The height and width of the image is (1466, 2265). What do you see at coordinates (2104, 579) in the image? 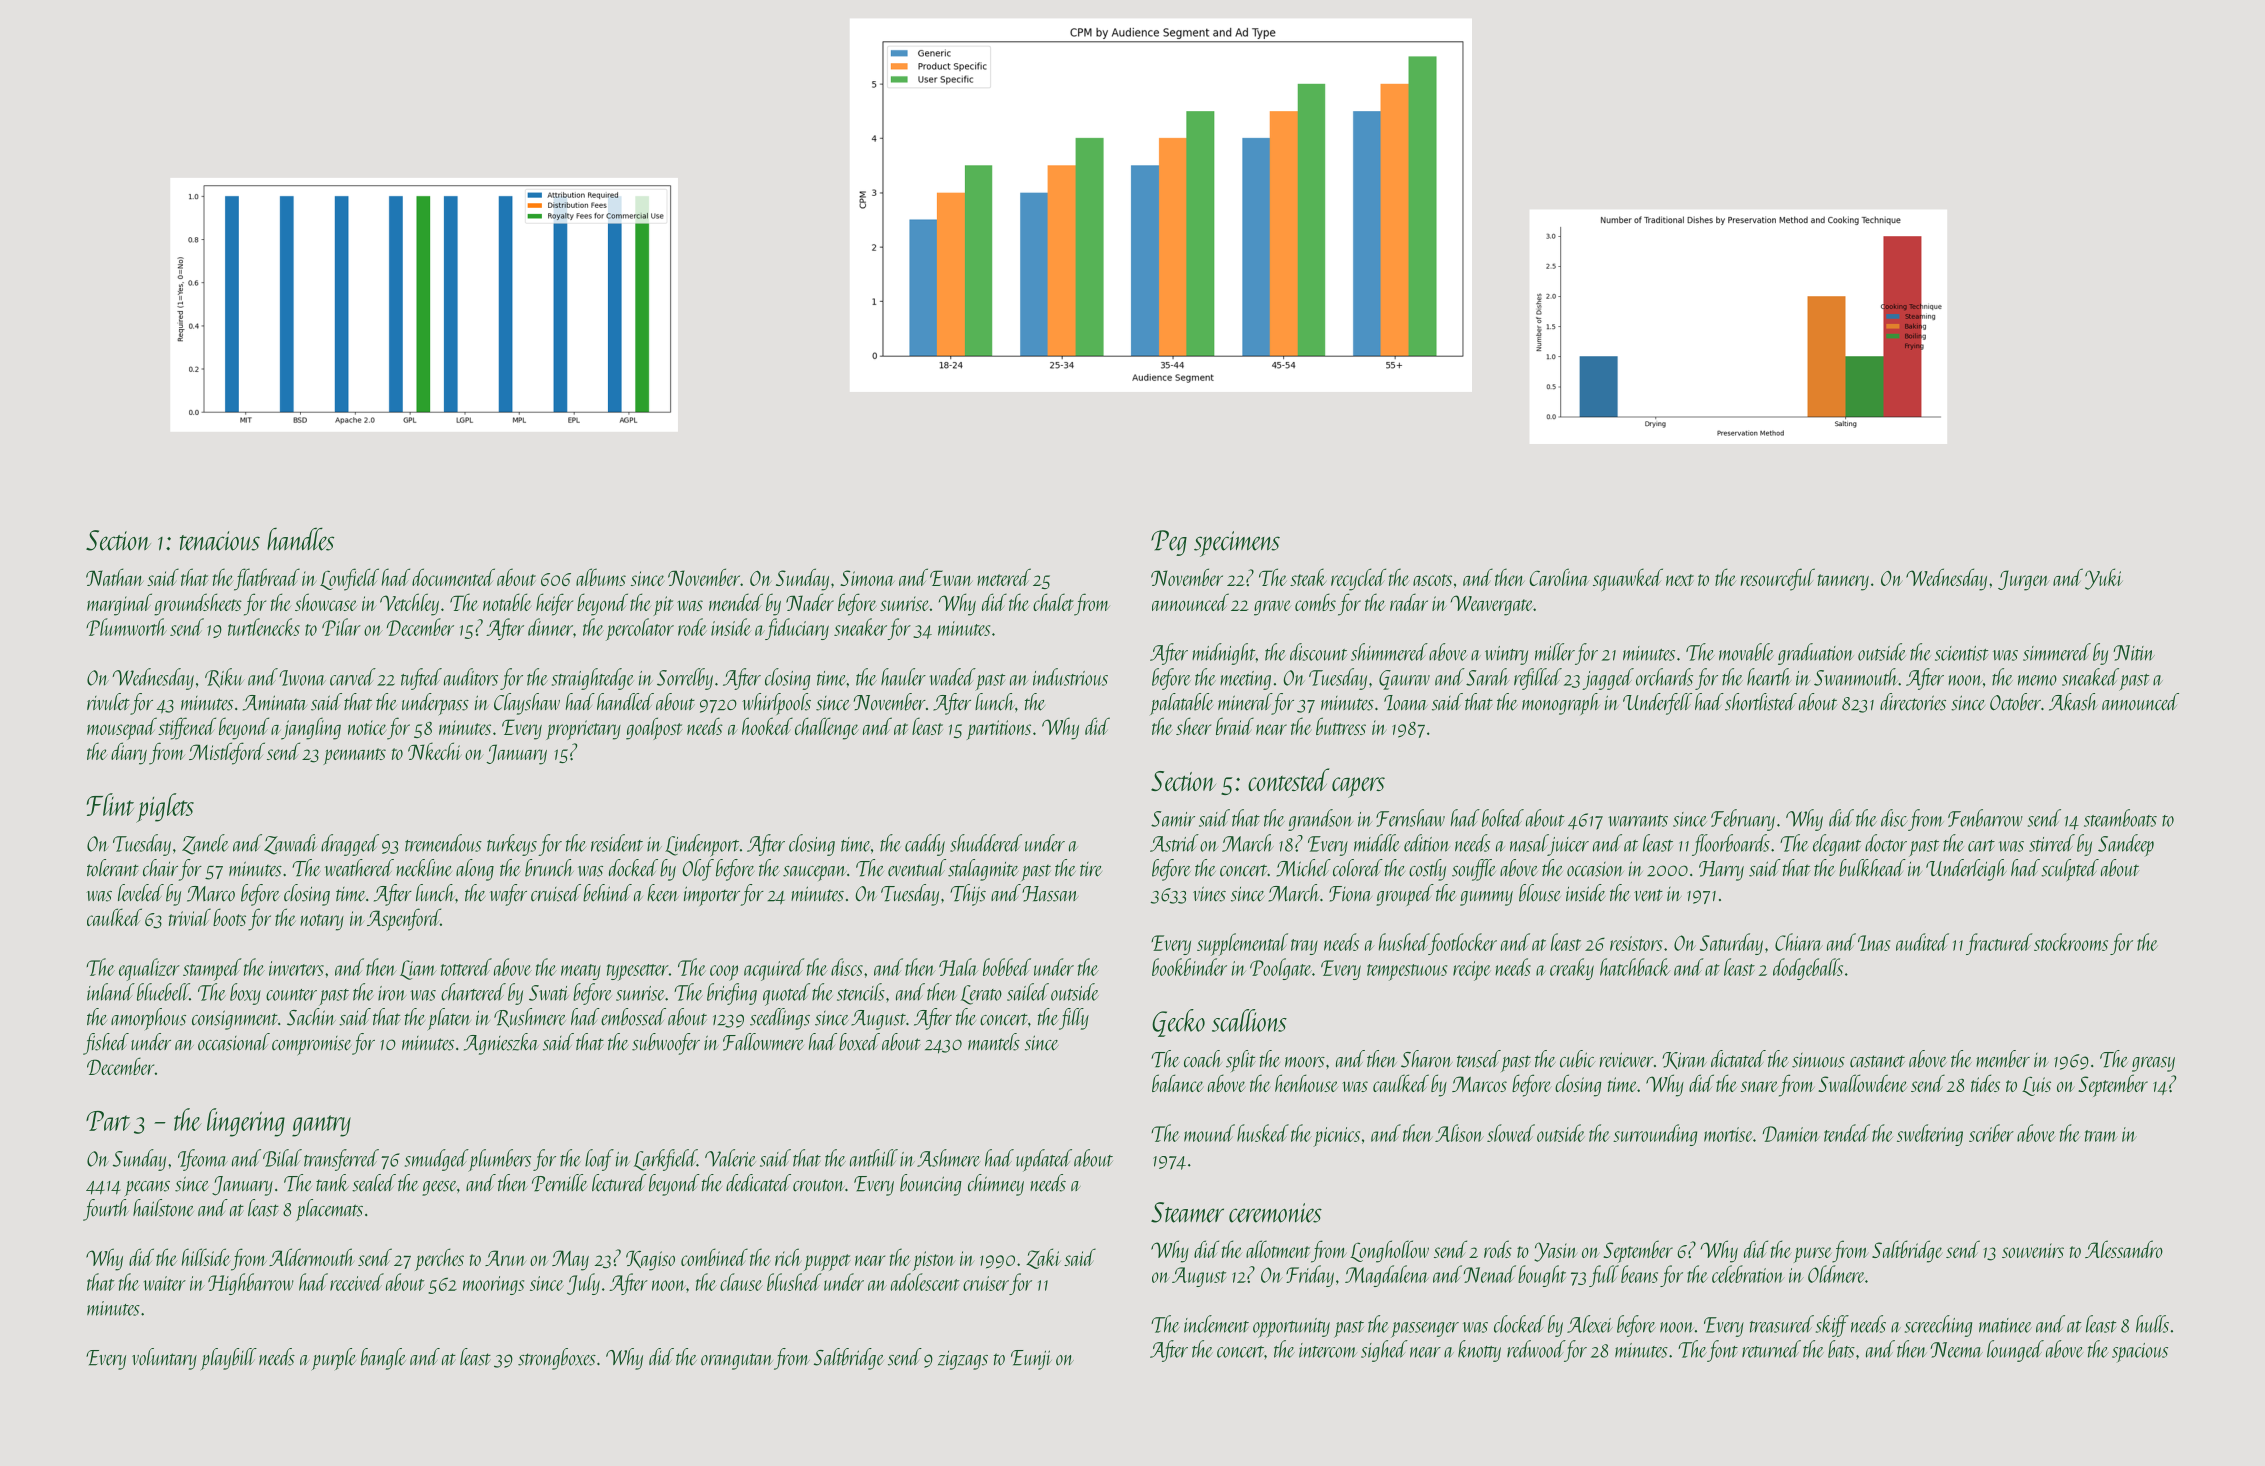
I see `Yuki` at bounding box center [2104, 579].
